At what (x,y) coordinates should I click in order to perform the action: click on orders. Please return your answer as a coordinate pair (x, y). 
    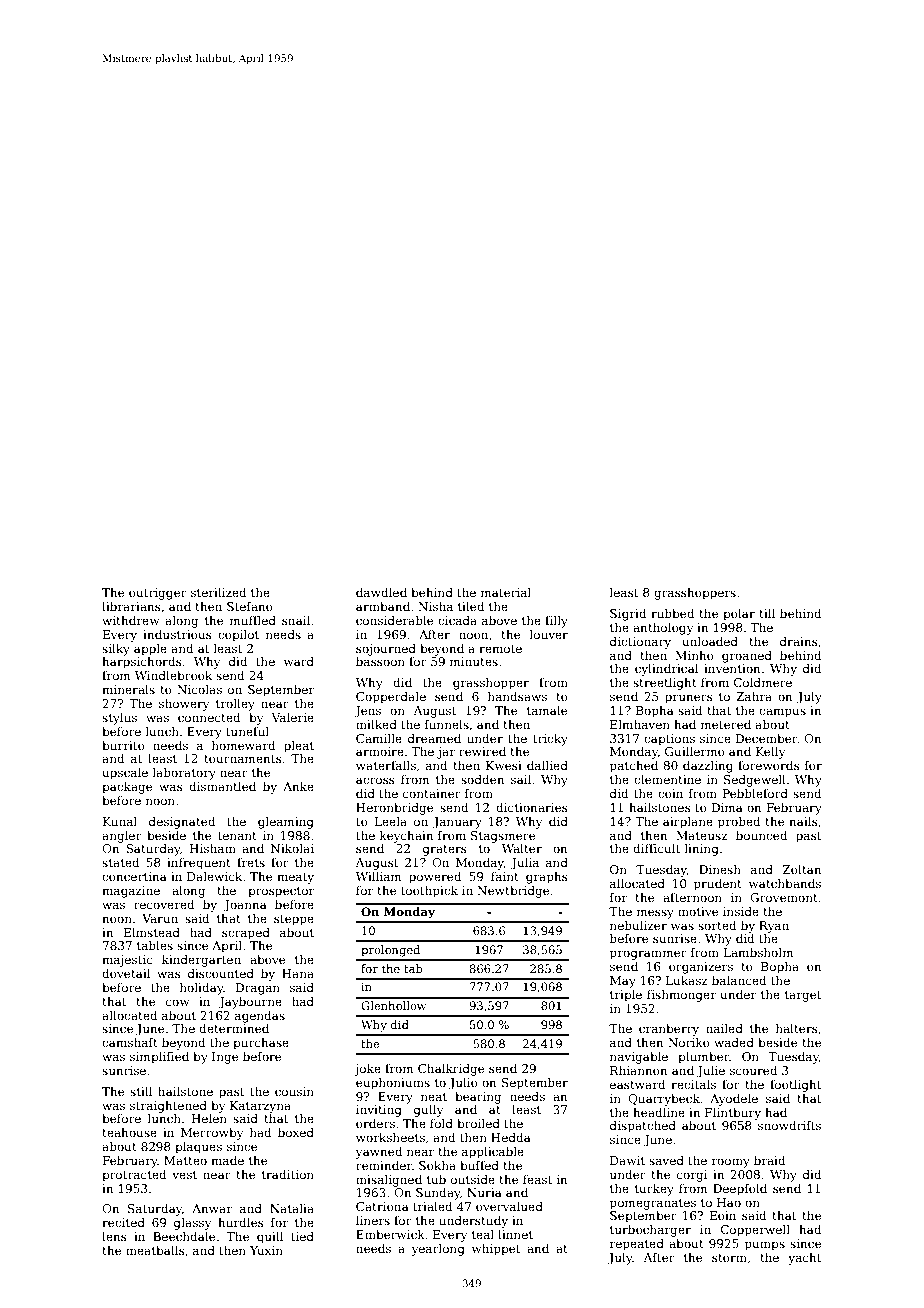
    Looking at the image, I should click on (375, 1123).
